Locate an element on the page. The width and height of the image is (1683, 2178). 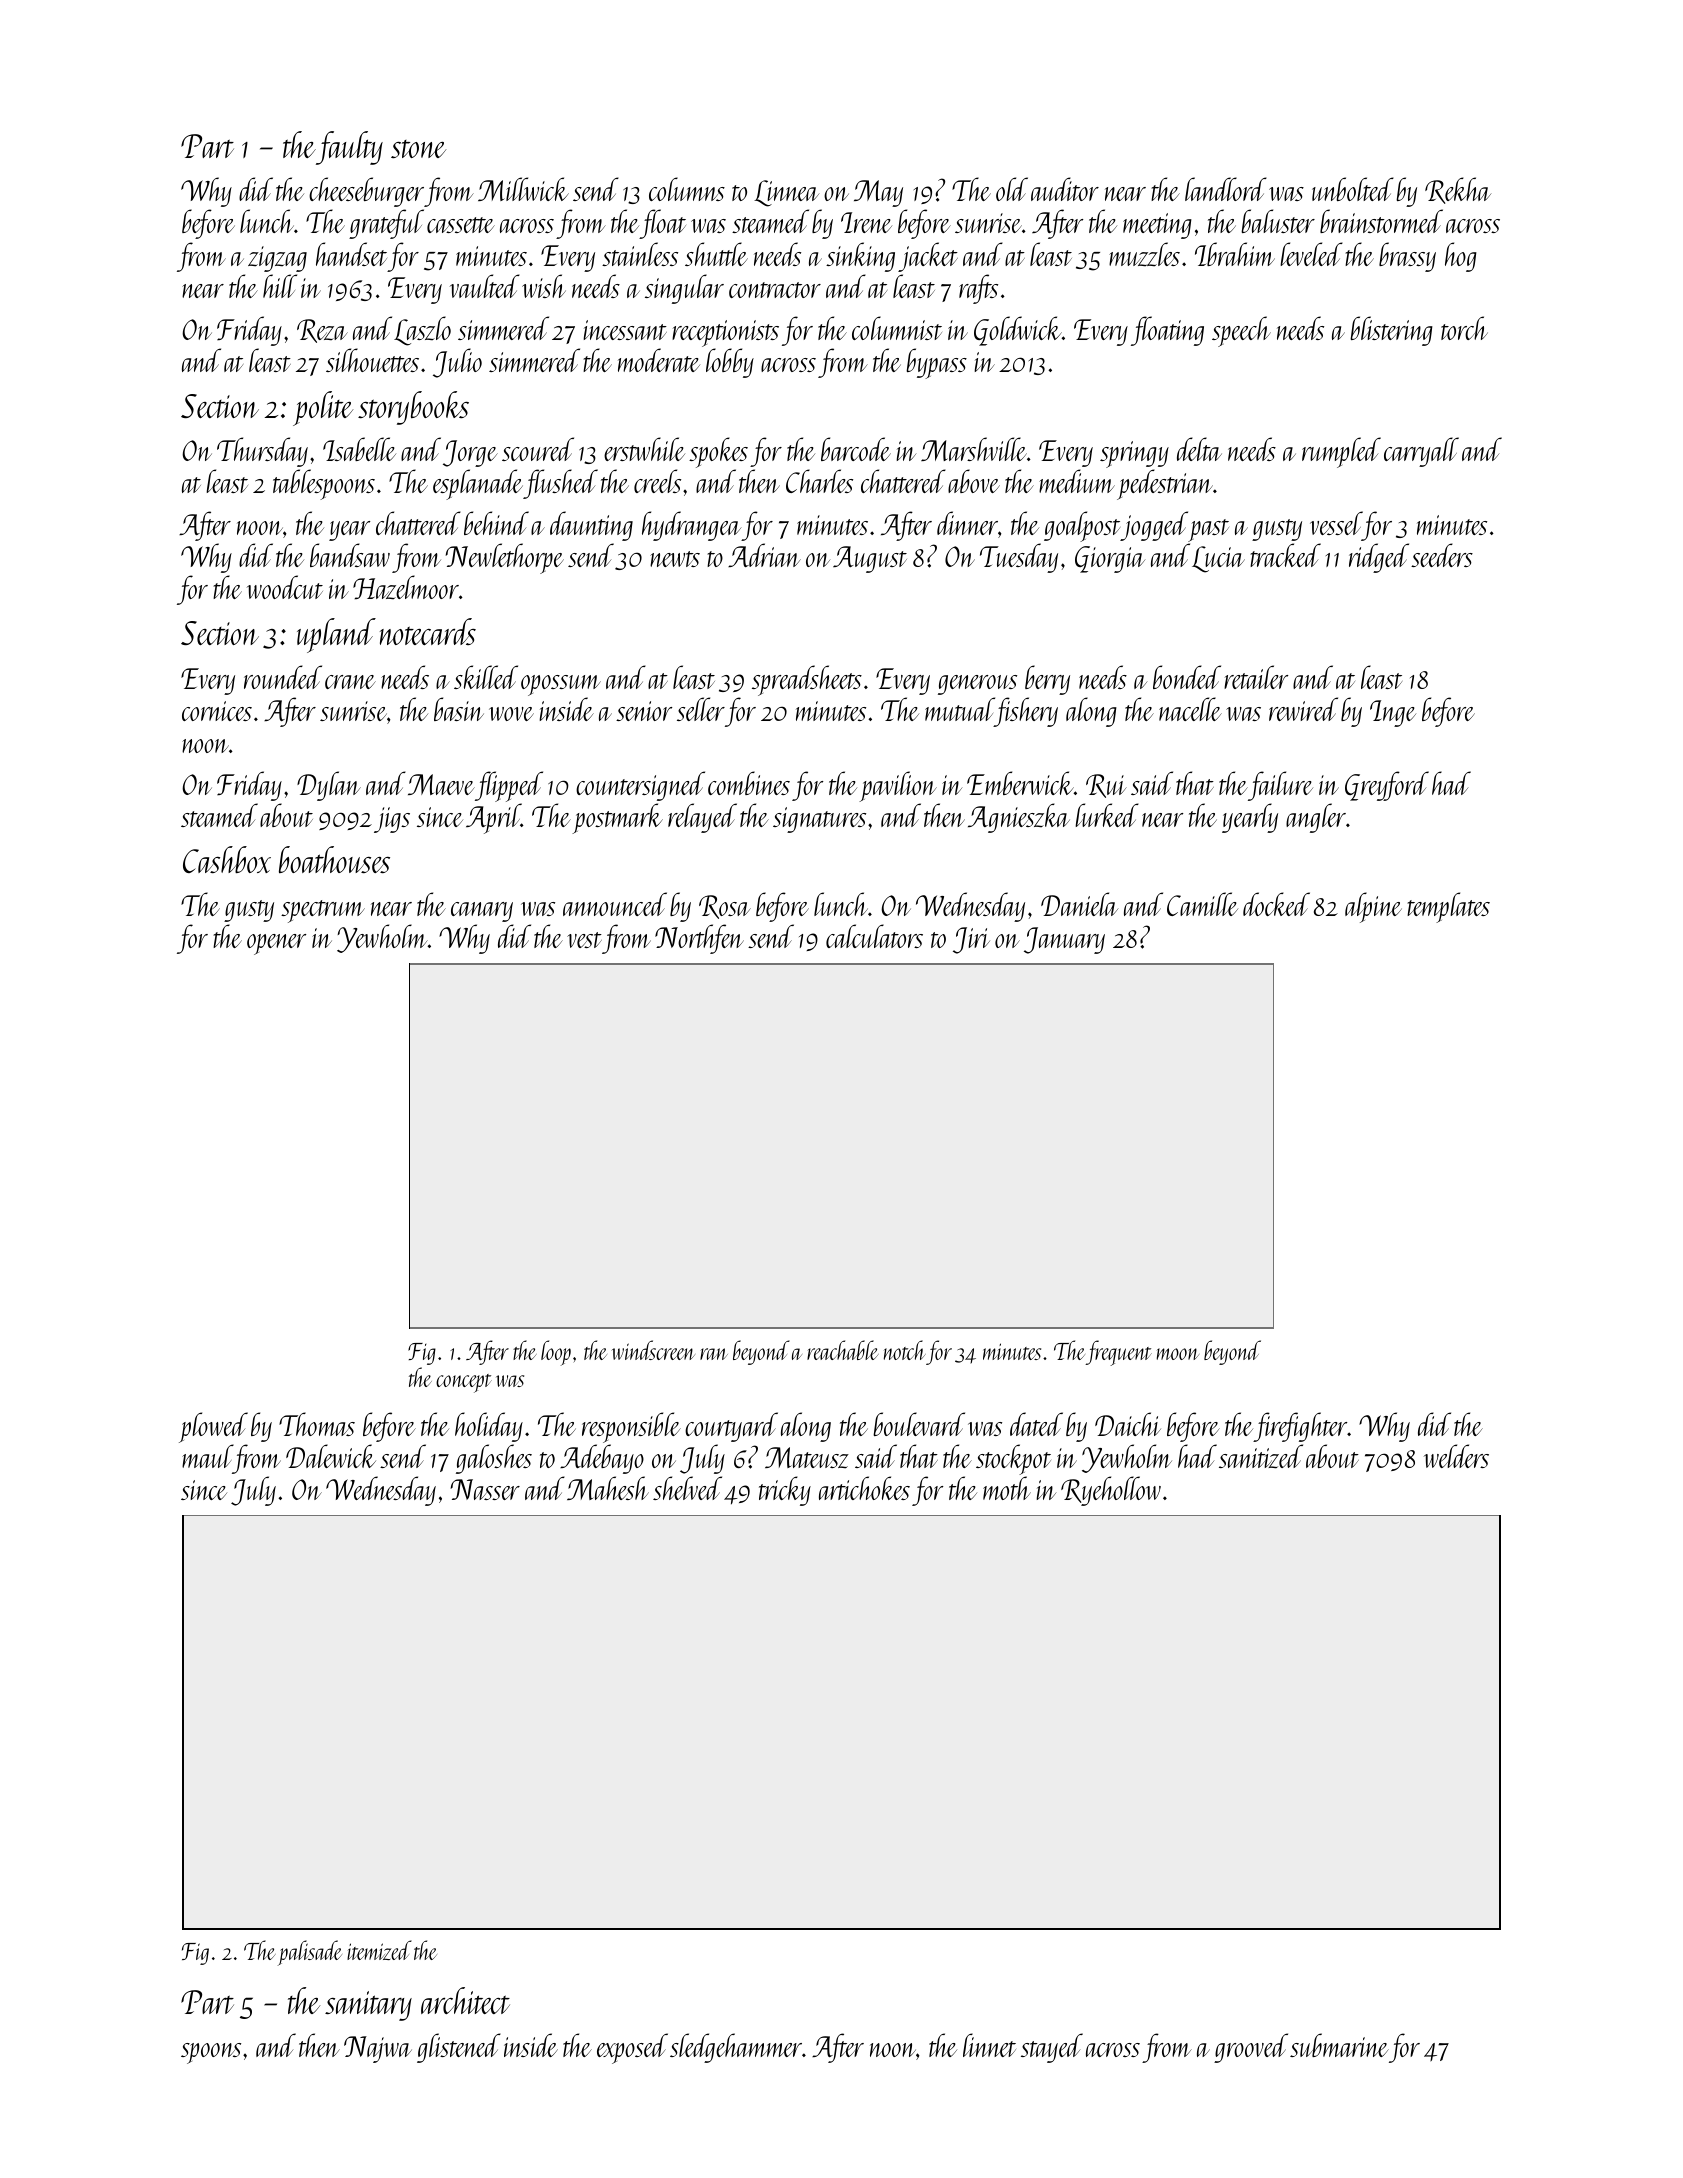
Najwa is located at coordinates (378, 2049).
